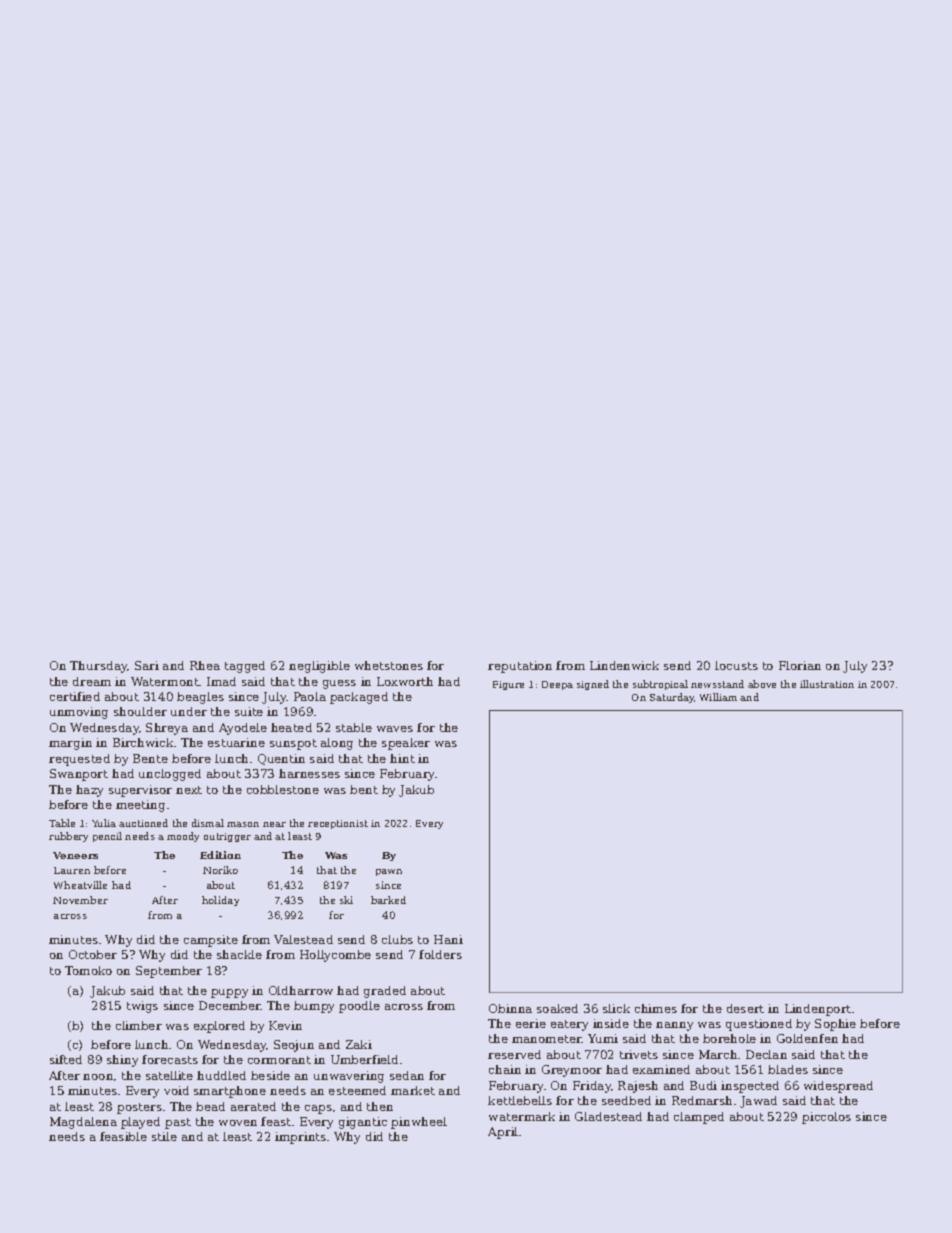 The width and height of the screenshot is (952, 1233). Describe the element at coordinates (395, 729) in the screenshot. I see `waves` at that location.
